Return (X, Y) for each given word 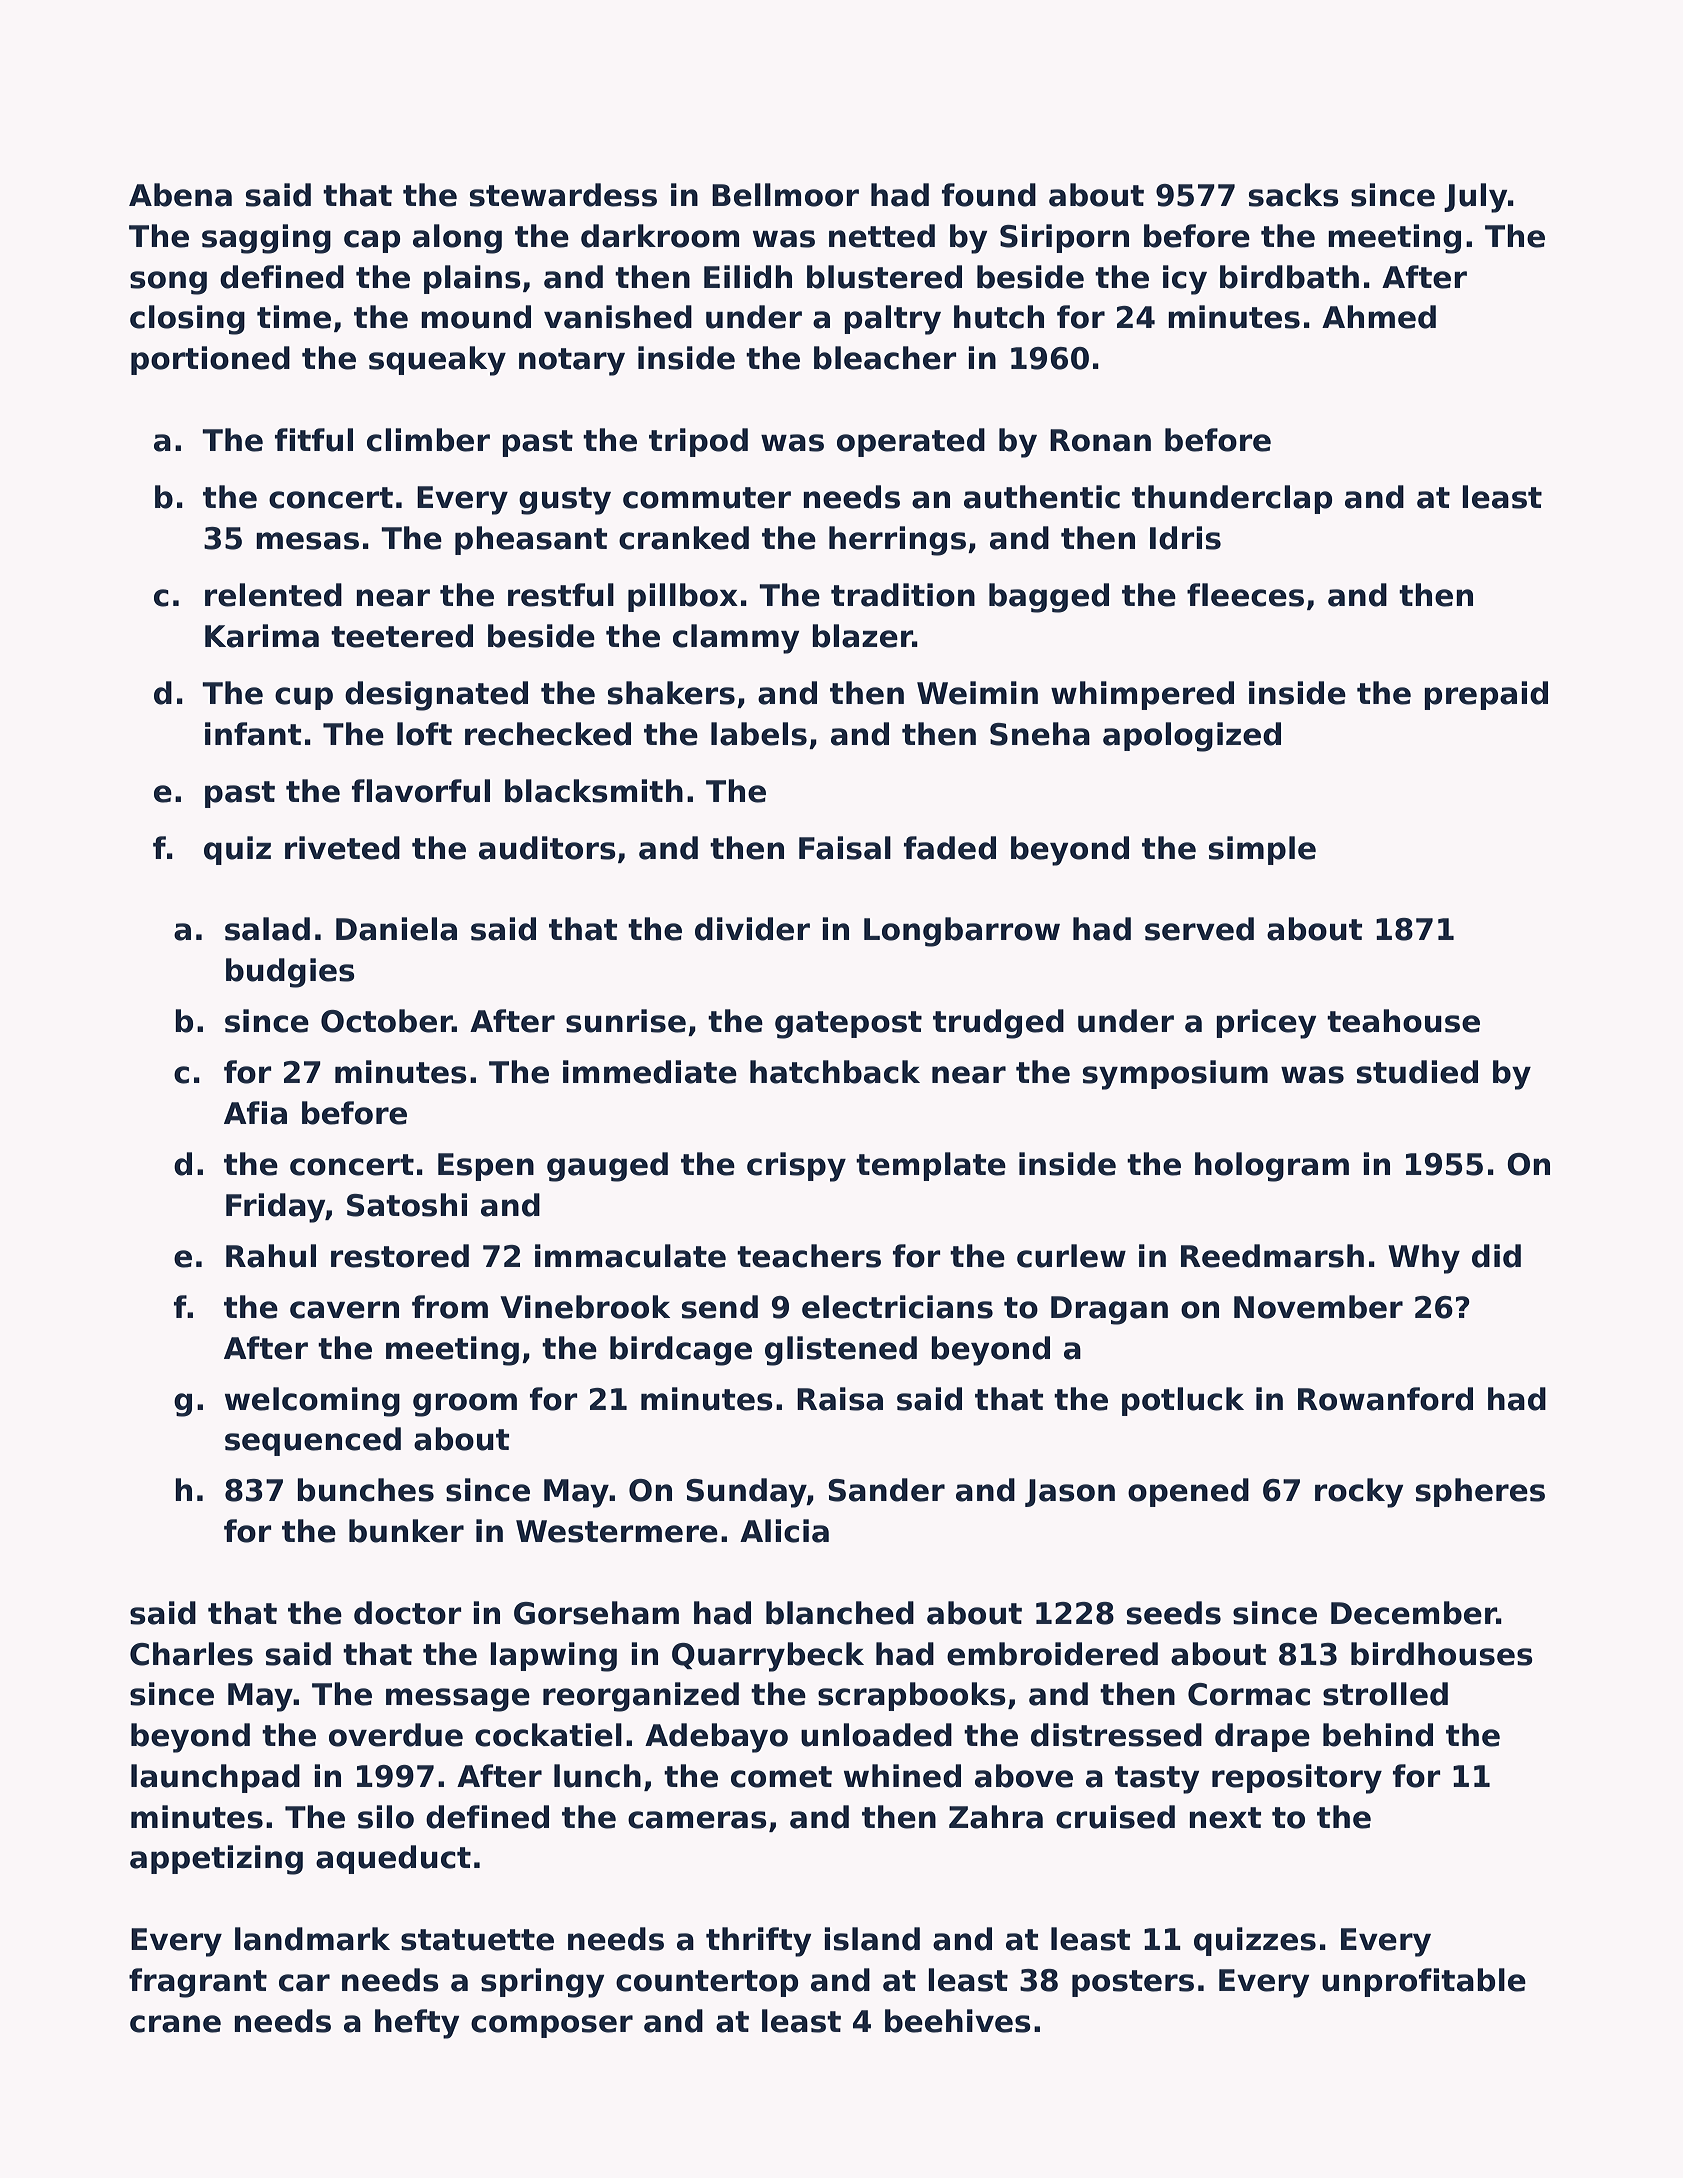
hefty (417, 2024)
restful (561, 595)
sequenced (313, 1441)
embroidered (1052, 1654)
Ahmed (1379, 317)
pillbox (683, 597)
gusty (565, 501)
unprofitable (1424, 1982)
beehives (958, 2021)
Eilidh (748, 277)
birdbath (1289, 277)
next (1225, 1818)
